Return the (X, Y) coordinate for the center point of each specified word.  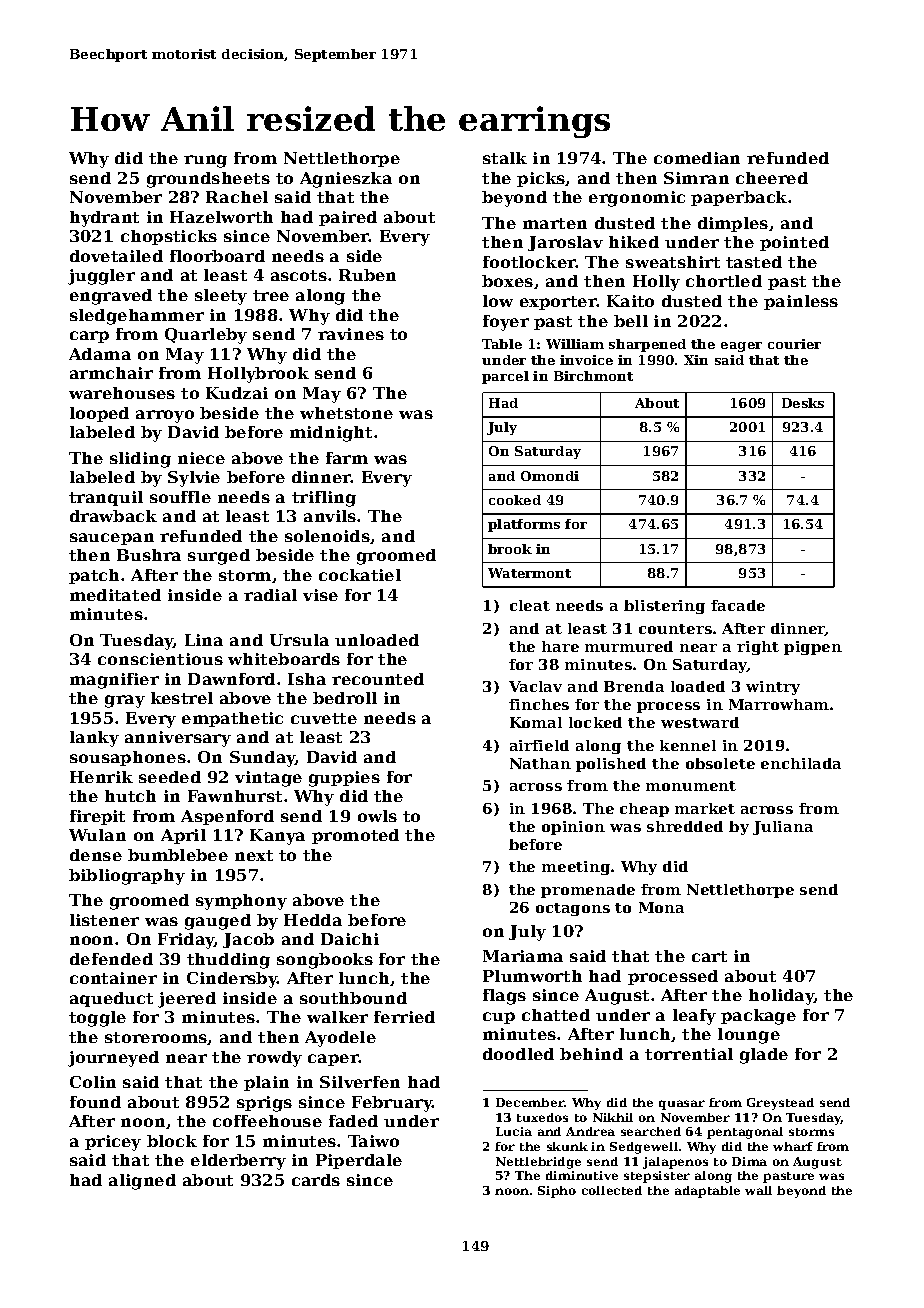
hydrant (104, 219)
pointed (794, 243)
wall (758, 1190)
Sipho (557, 1192)
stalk (505, 158)
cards (316, 1180)
